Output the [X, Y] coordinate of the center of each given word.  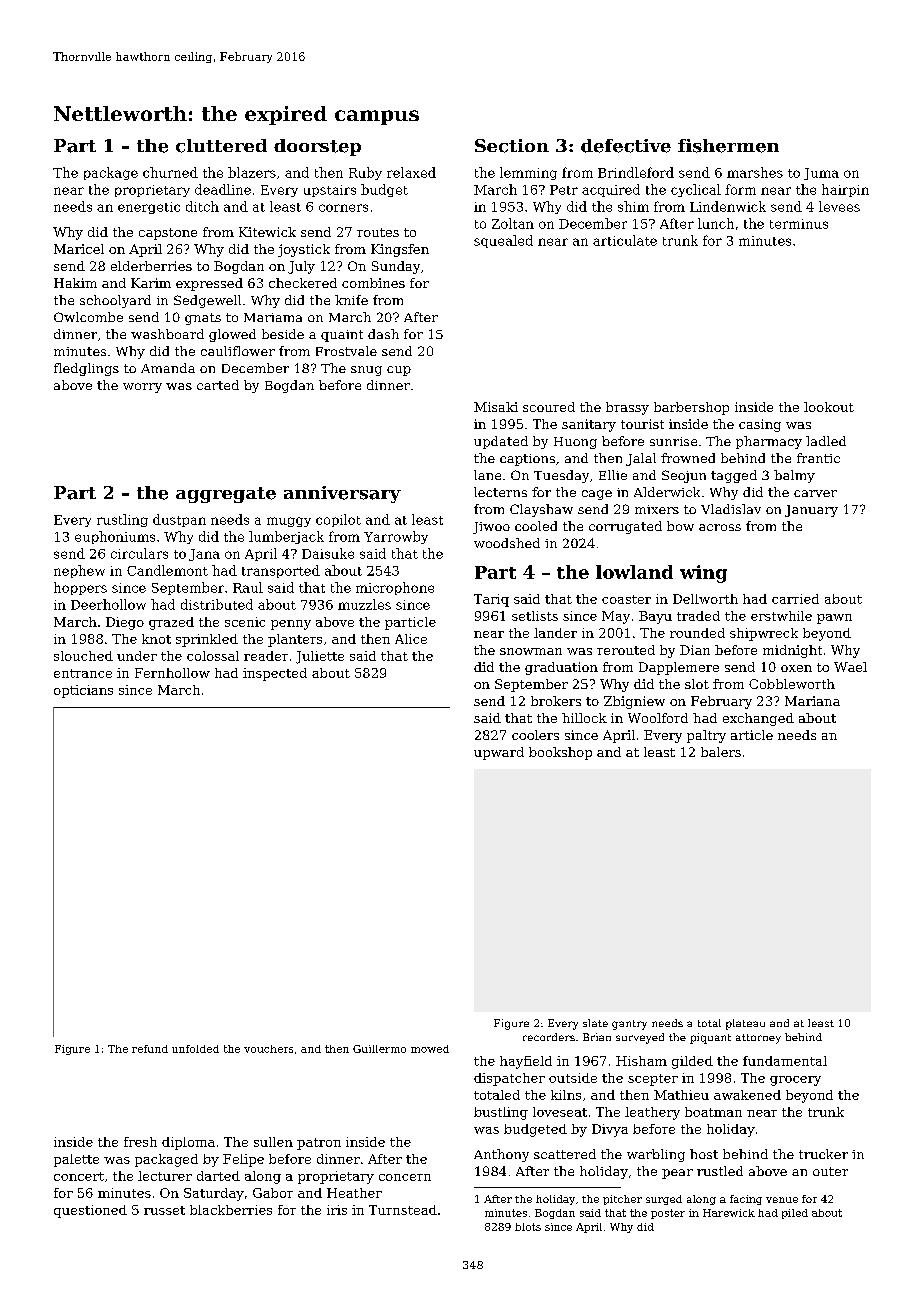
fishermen [728, 146]
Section [512, 146]
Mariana [812, 701]
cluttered [221, 146]
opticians [83, 691]
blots [528, 1227]
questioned [90, 1211]
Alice [411, 639]
